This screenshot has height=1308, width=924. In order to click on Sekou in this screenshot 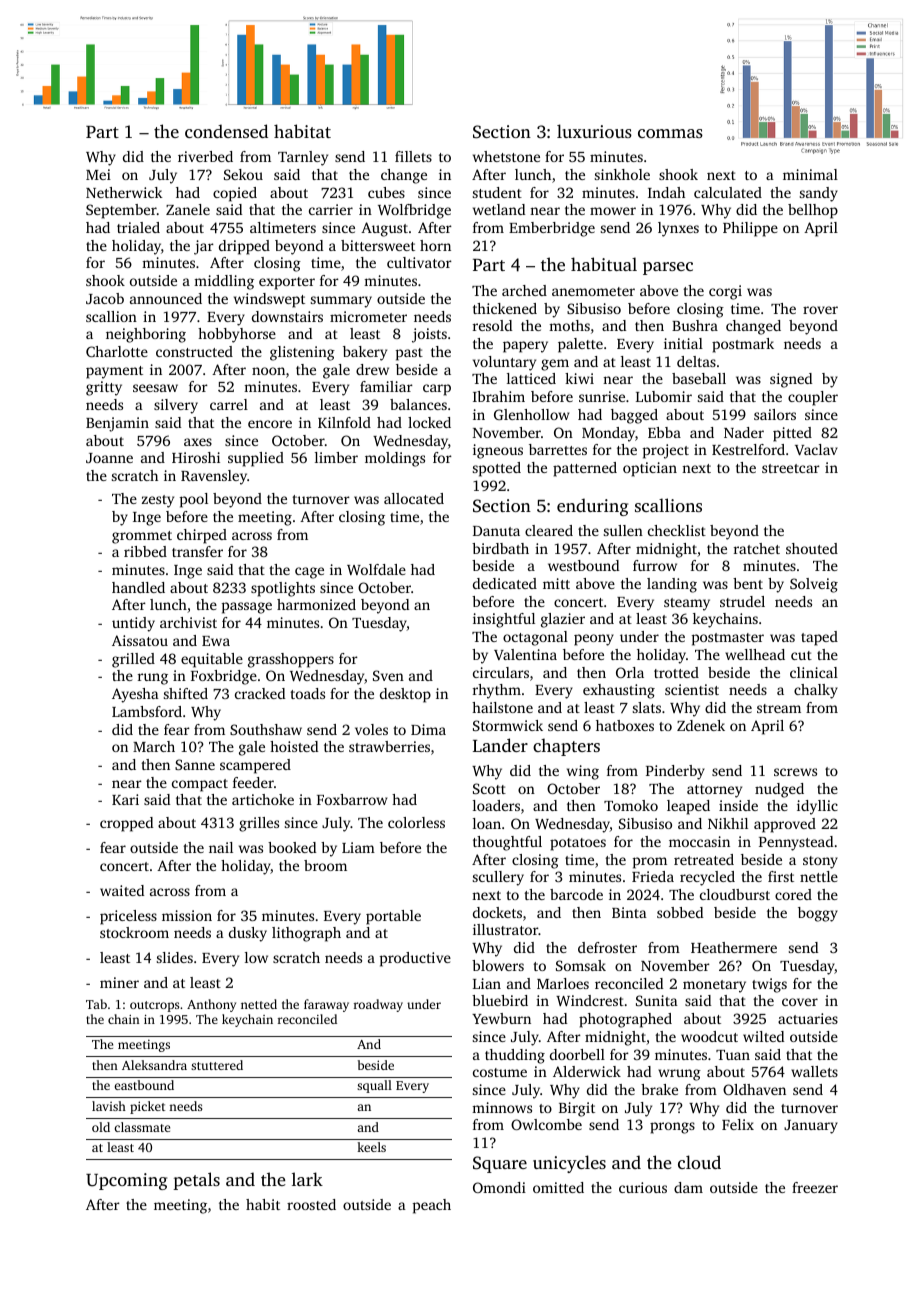, I will do `click(243, 174)`.
